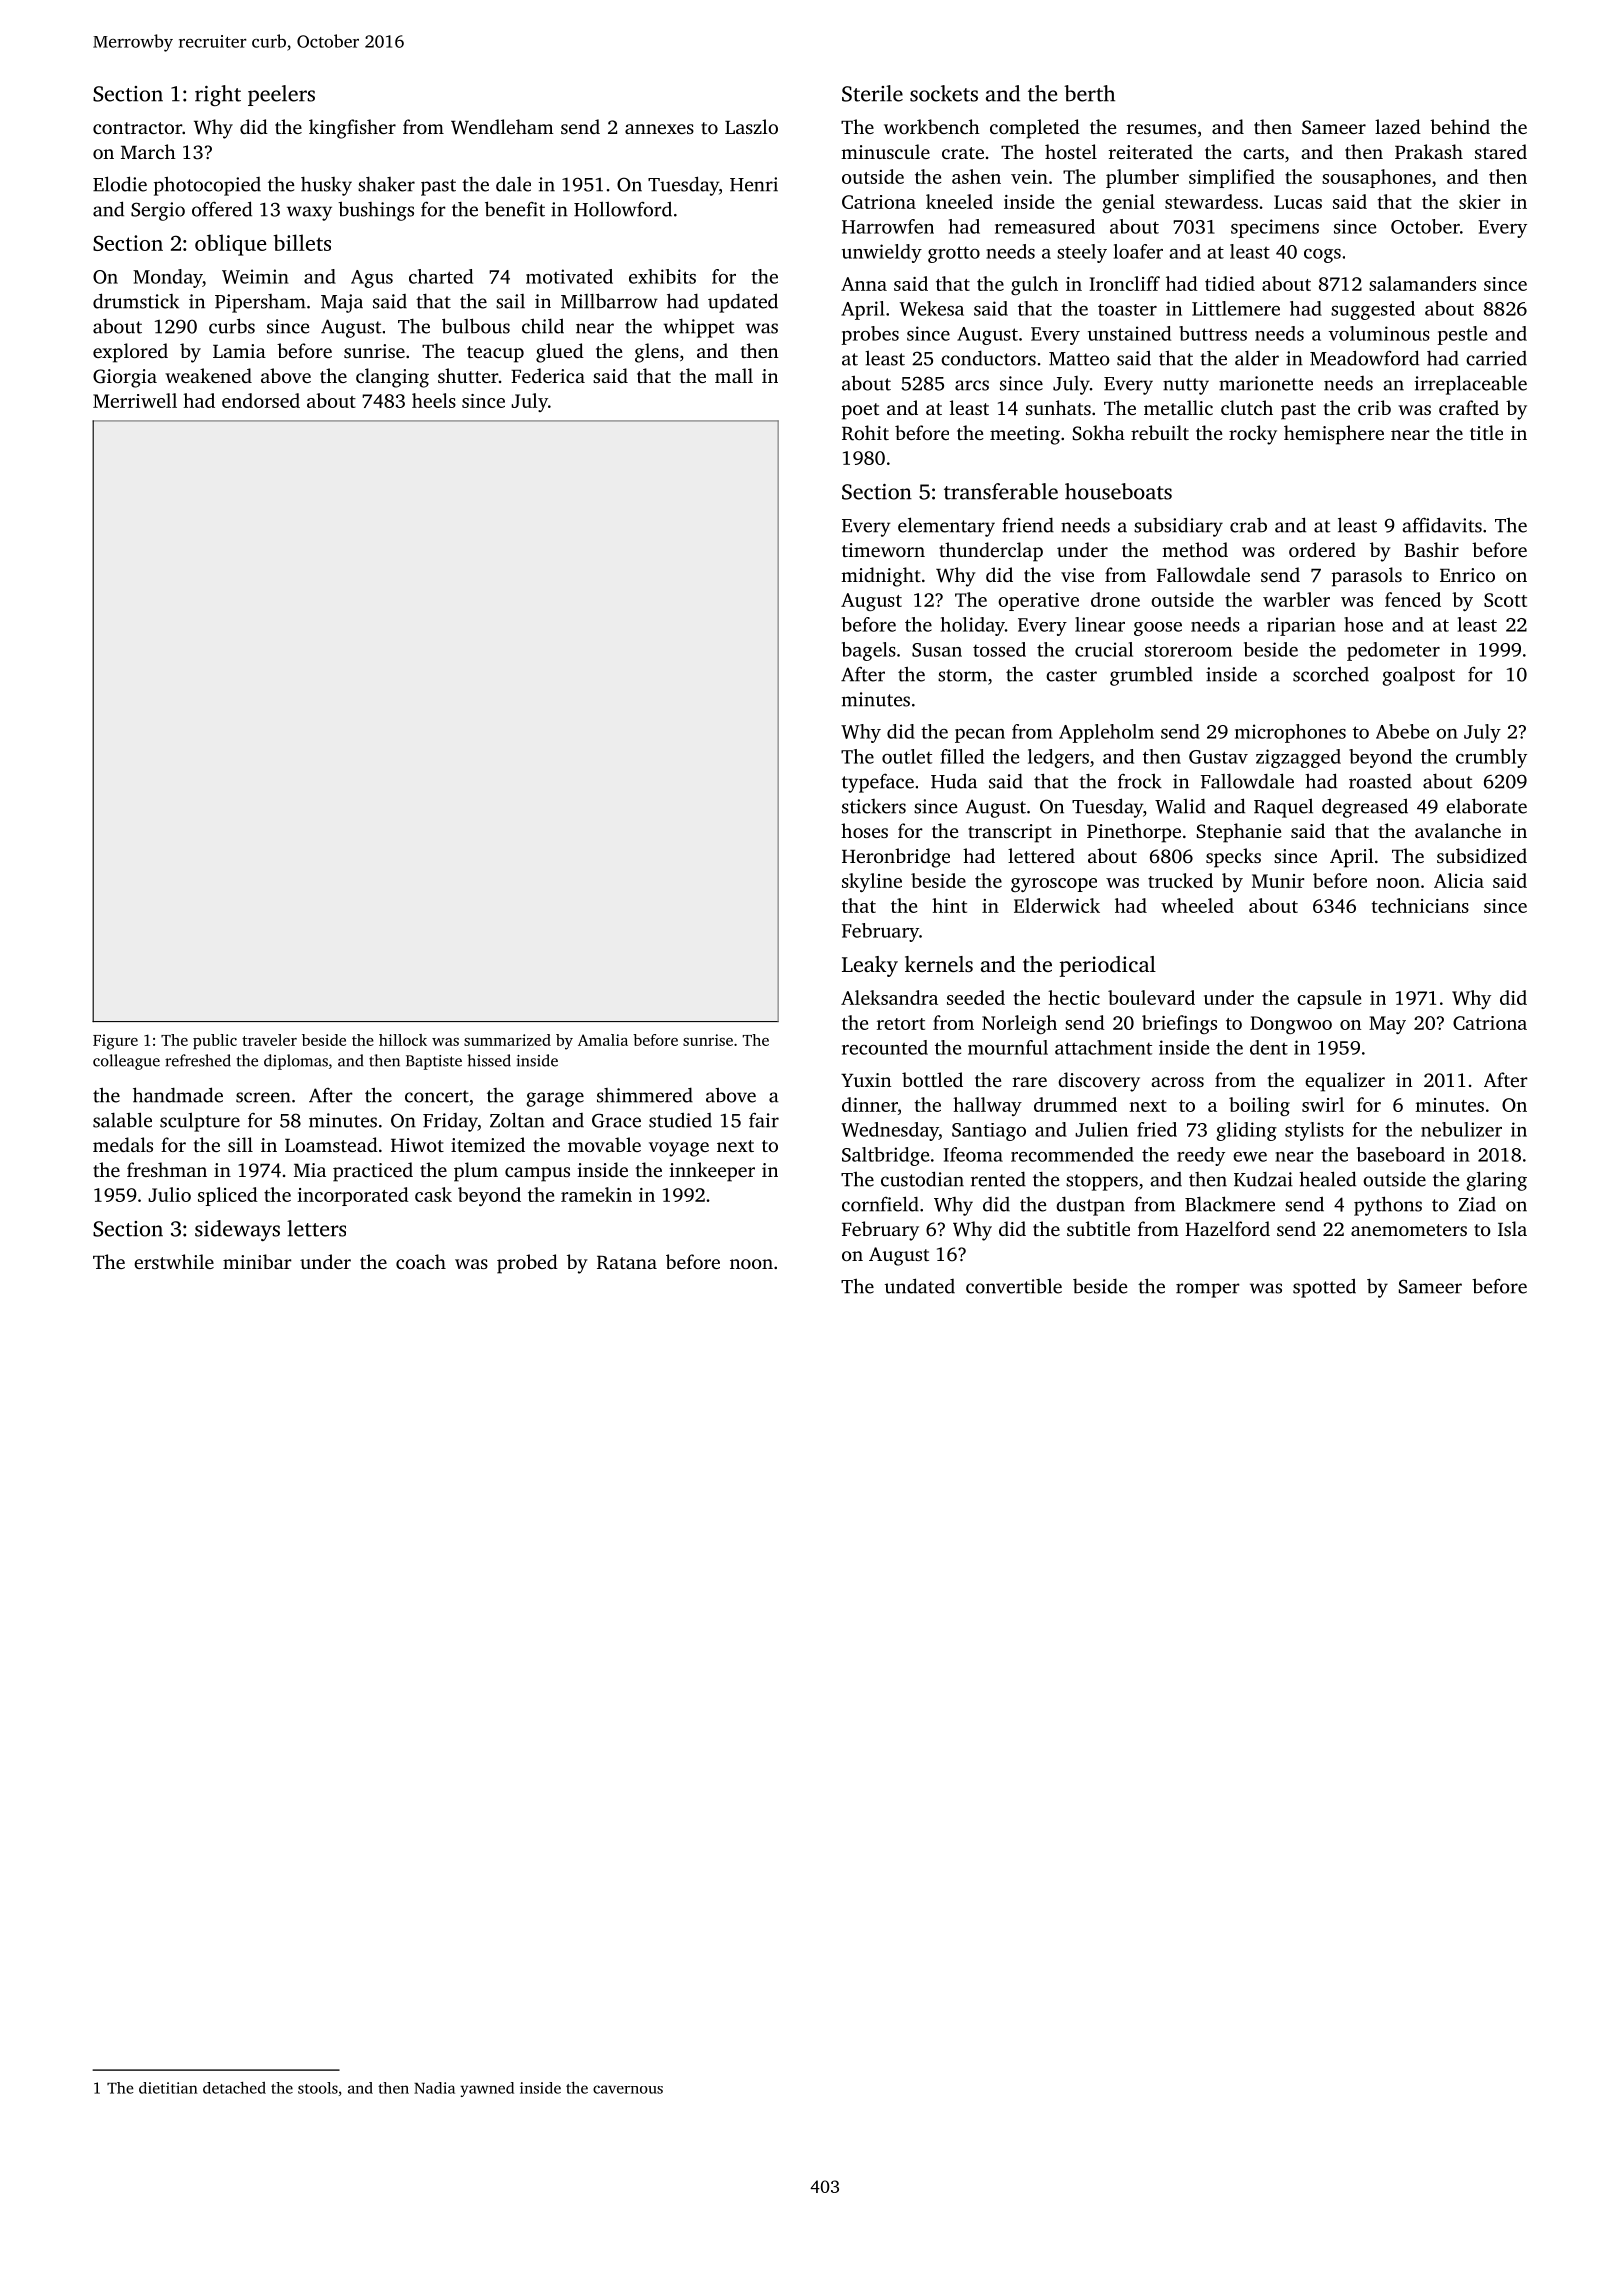 Image resolution: width=1620 pixels, height=2292 pixels. Describe the element at coordinates (309, 213) in the page. I see `waxy` at that location.
